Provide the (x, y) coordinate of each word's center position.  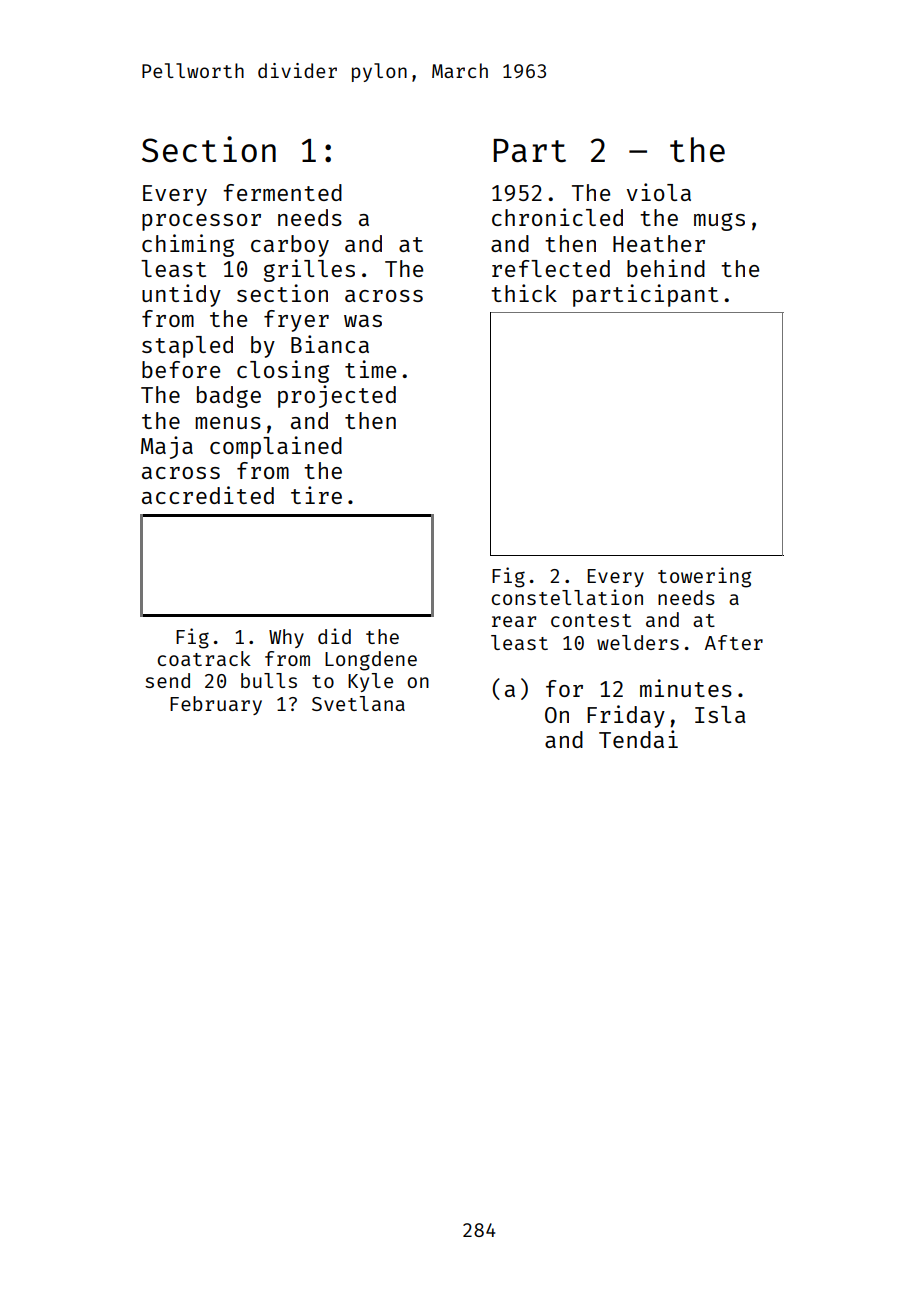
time (370, 369)
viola (659, 192)
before (181, 369)
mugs (719, 222)
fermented (282, 192)
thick (524, 293)
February (216, 705)
